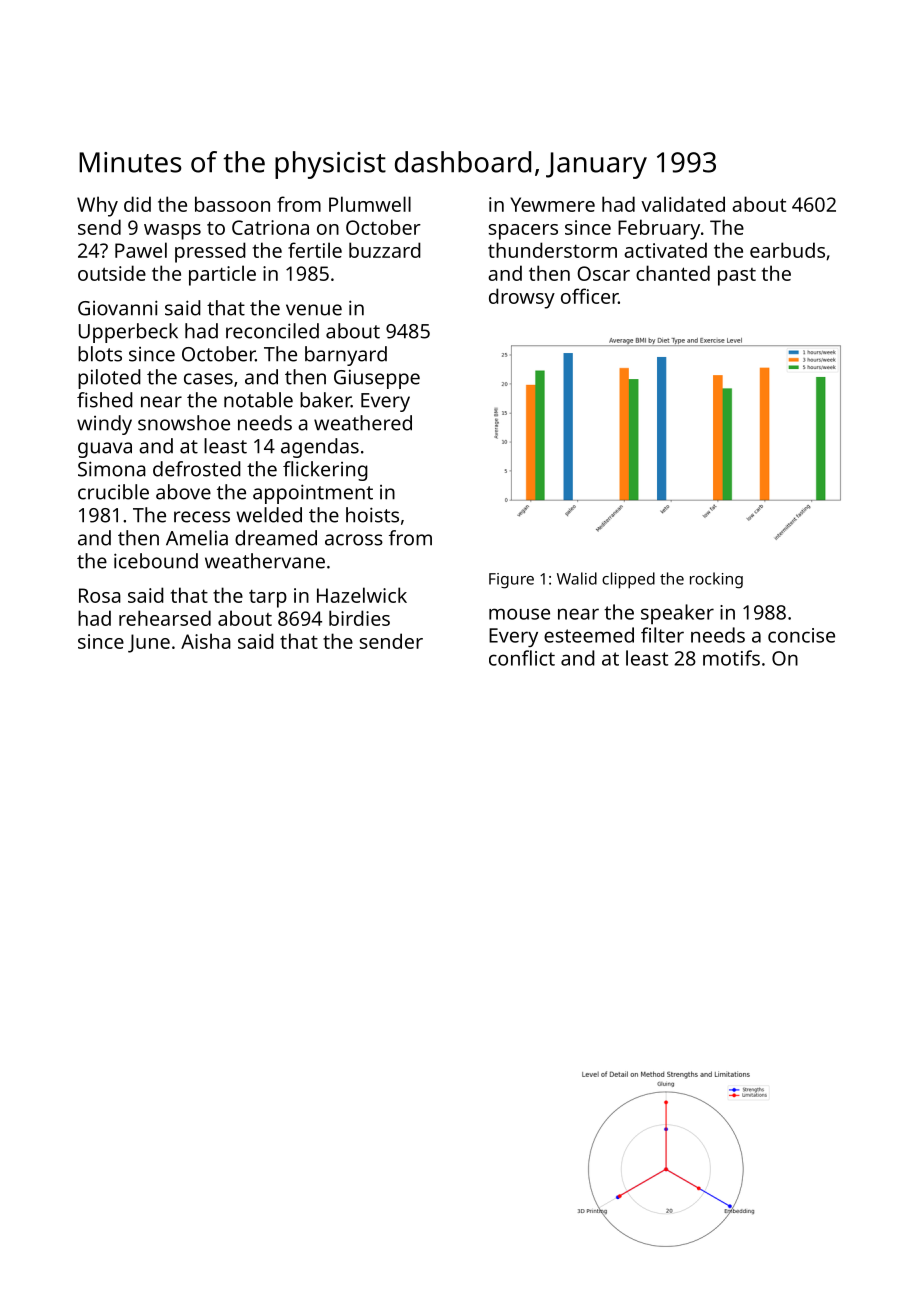 This screenshot has height=1311, width=924. What do you see at coordinates (683, 204) in the screenshot?
I see `validated` at bounding box center [683, 204].
